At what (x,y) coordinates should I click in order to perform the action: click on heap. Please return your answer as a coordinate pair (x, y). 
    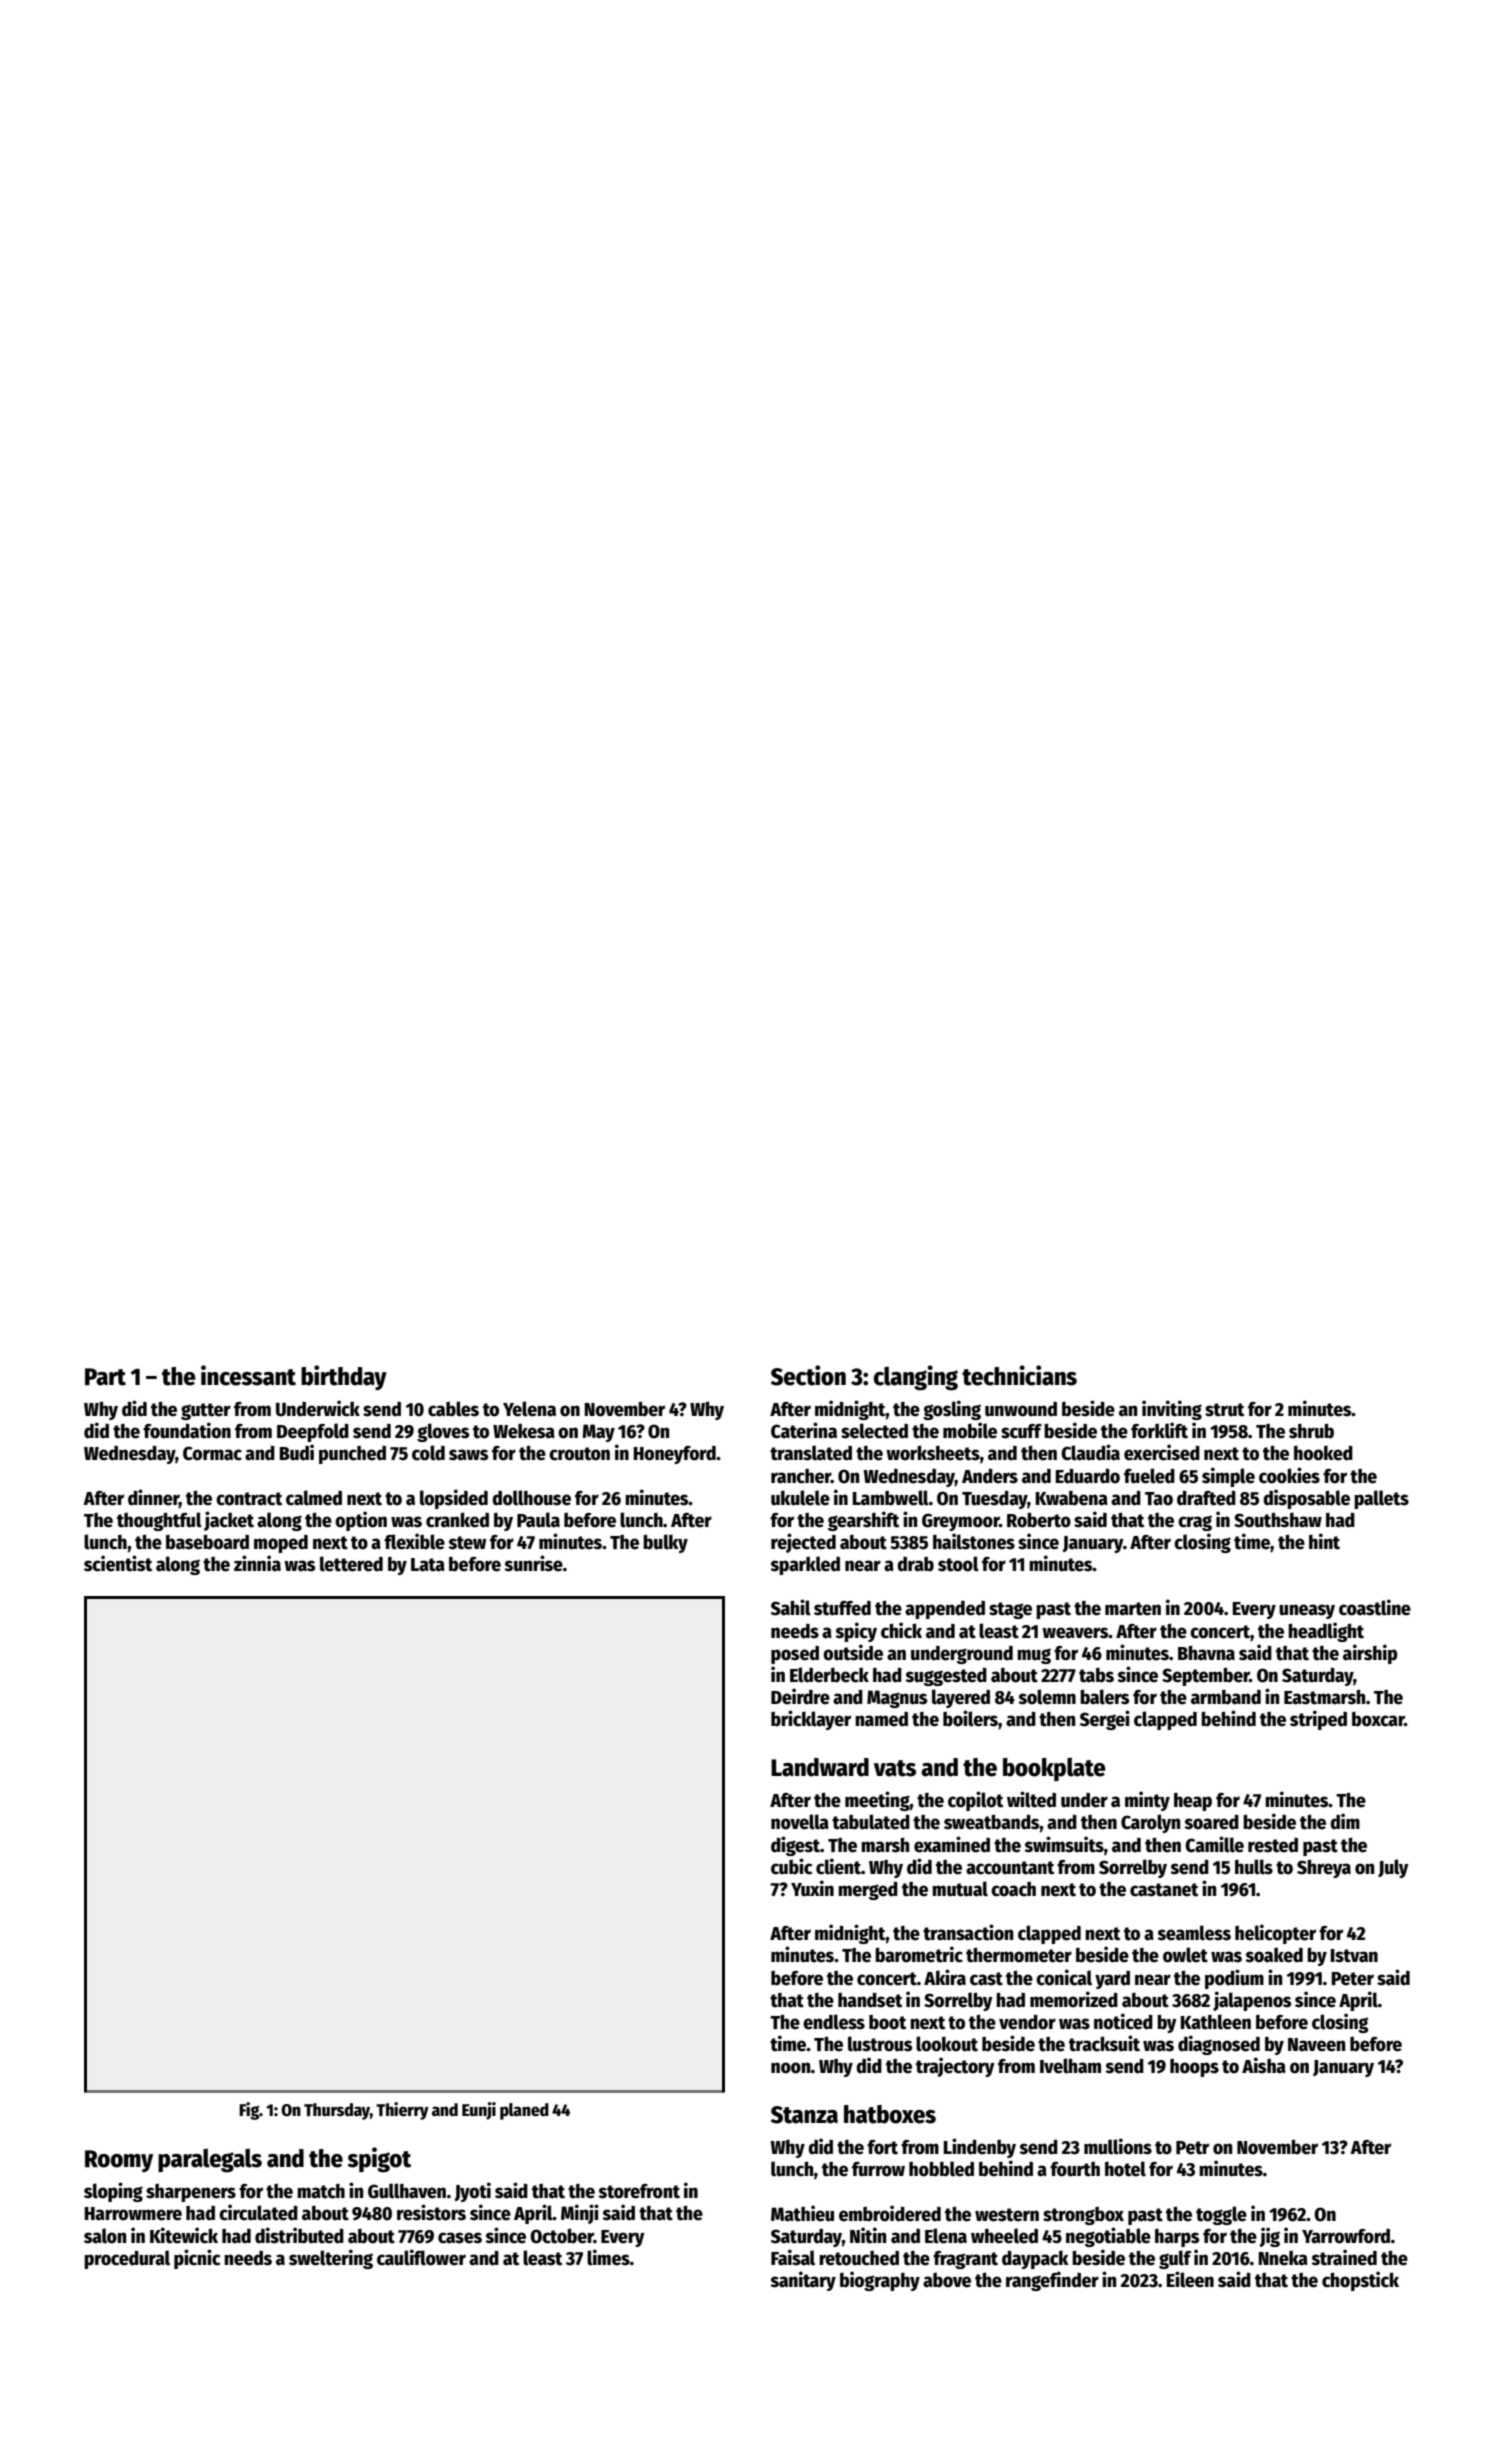
    Looking at the image, I should click on (1193, 1802).
